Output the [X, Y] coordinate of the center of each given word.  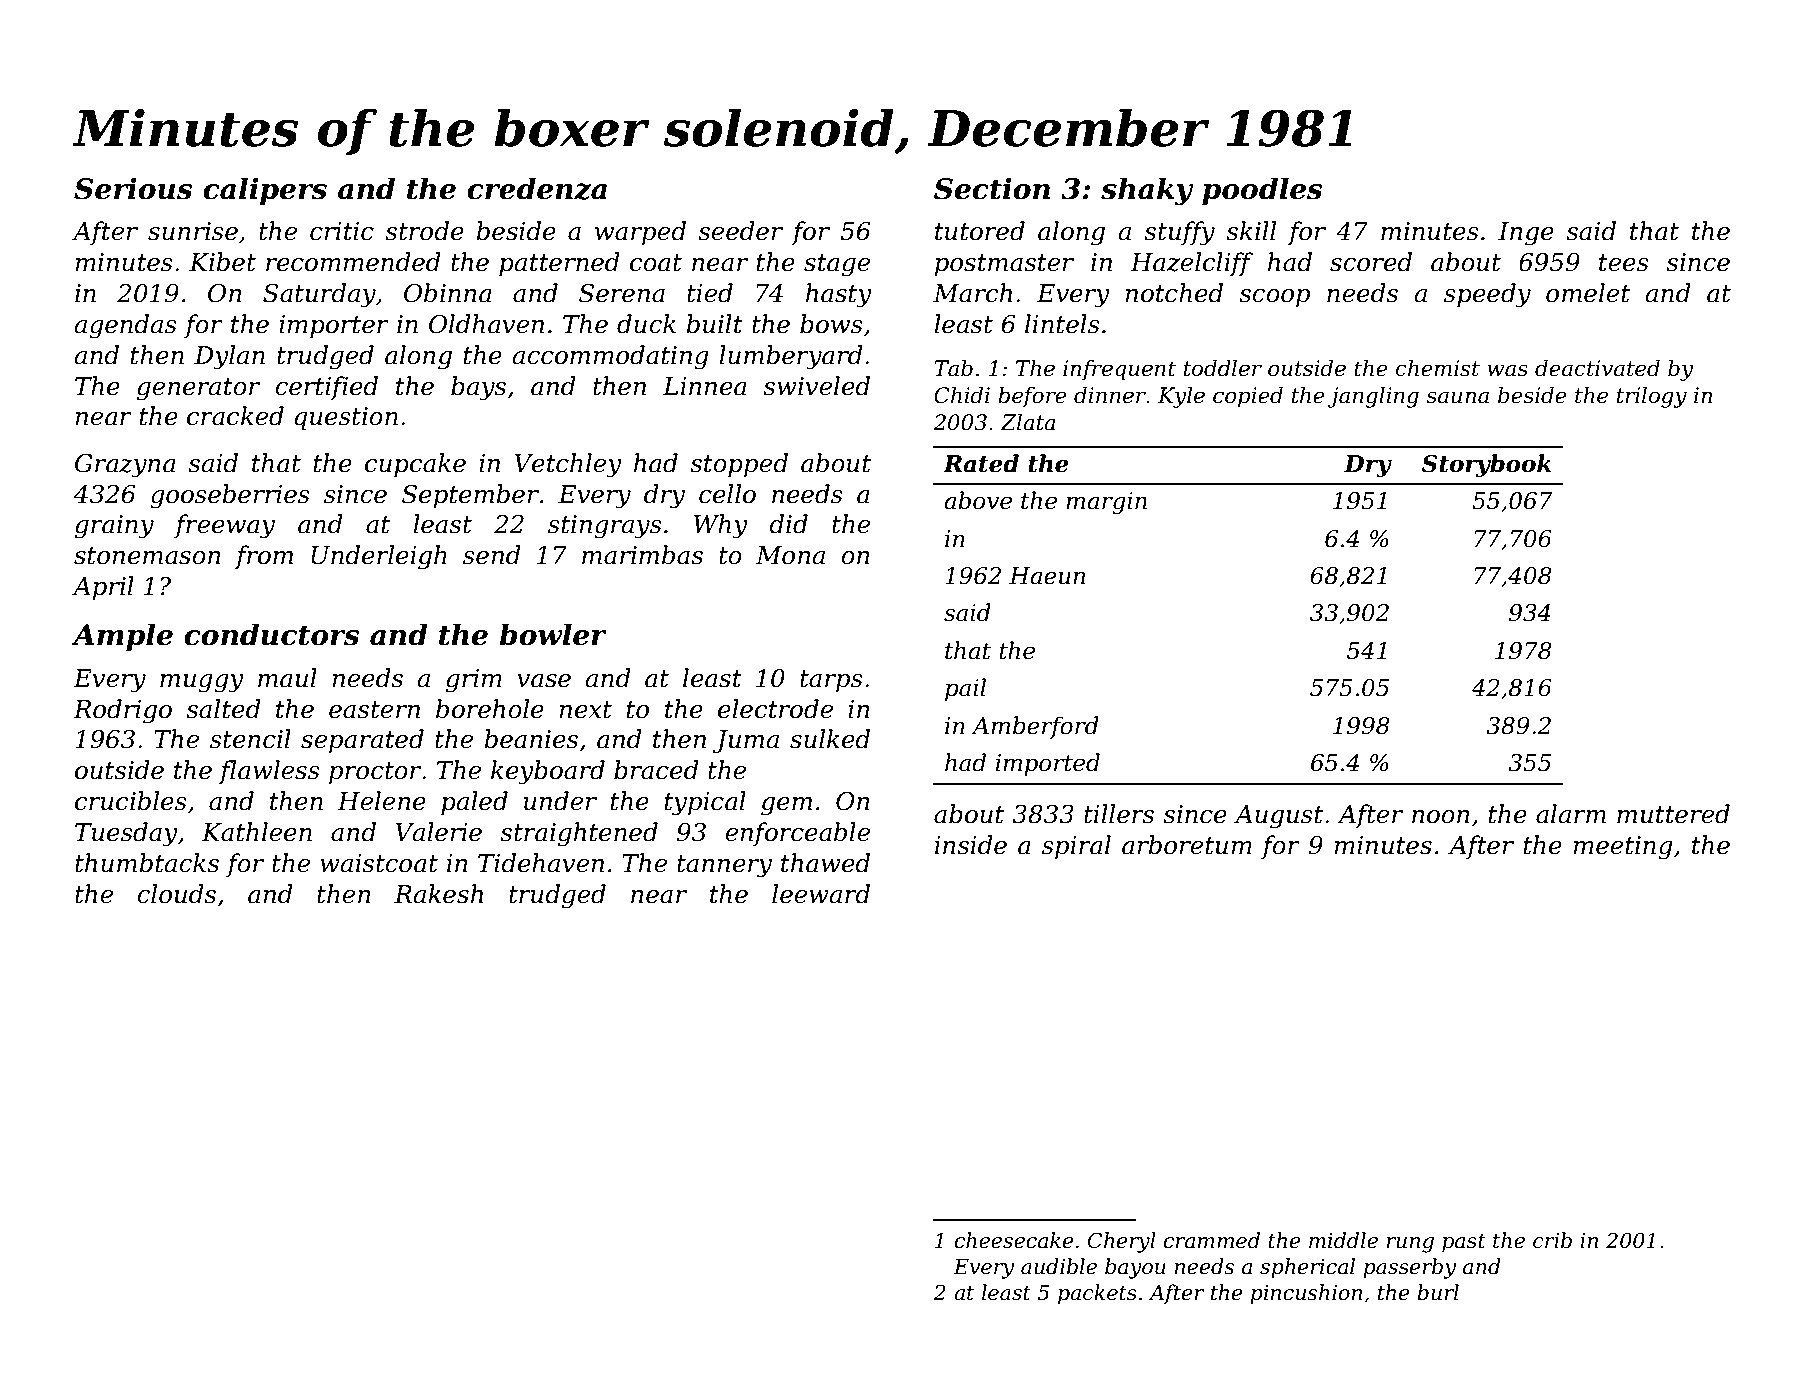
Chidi [962, 395]
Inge [1526, 234]
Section [992, 188]
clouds [176, 894]
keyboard [548, 772]
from [264, 557]
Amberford [1035, 727]
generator [198, 389]
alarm [1571, 814]
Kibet [222, 262]
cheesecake [1014, 1240]
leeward [821, 894]
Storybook [1486, 465]
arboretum [1187, 845]
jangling [1373, 397]
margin [1106, 503]
